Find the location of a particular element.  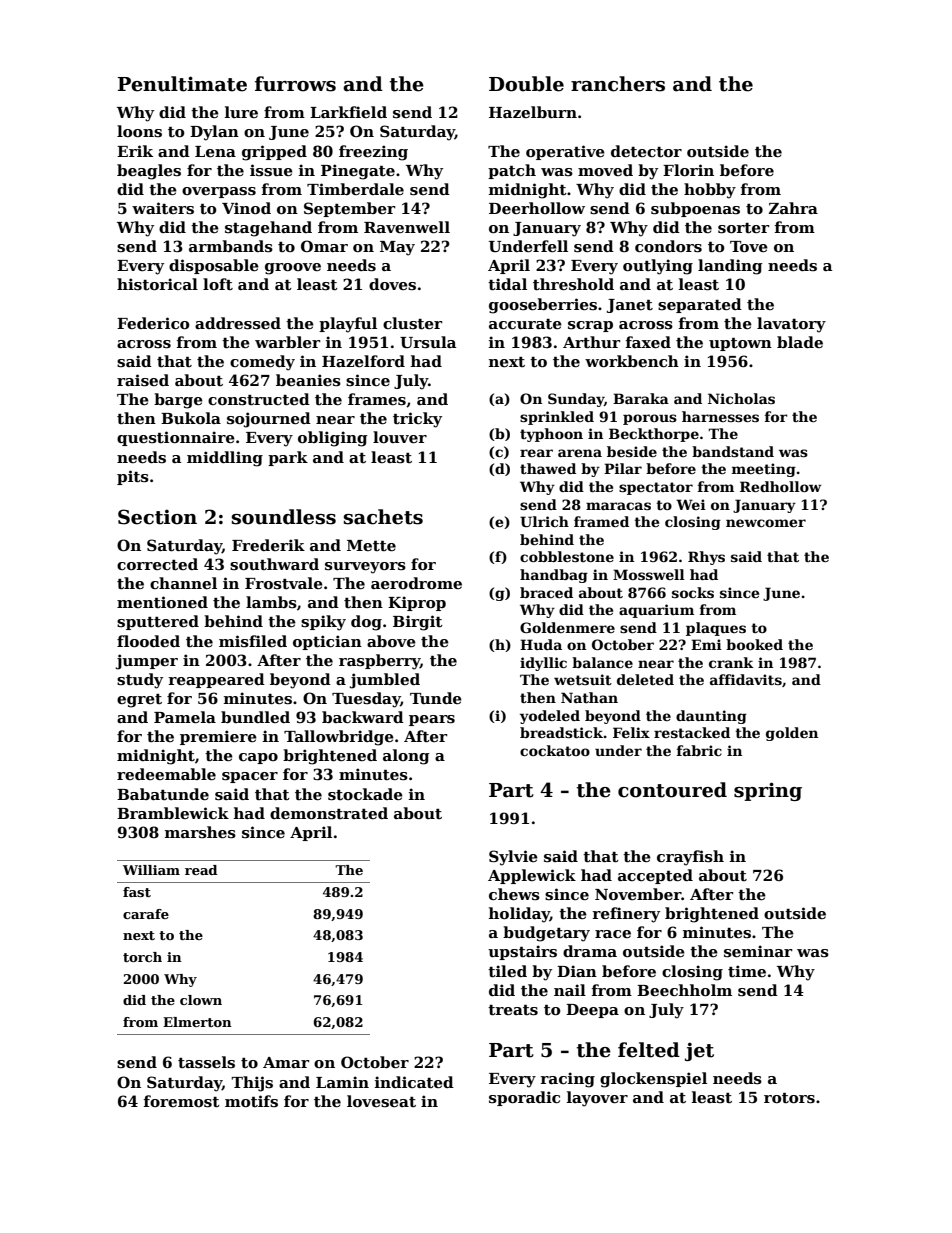

Double is located at coordinates (526, 84).
